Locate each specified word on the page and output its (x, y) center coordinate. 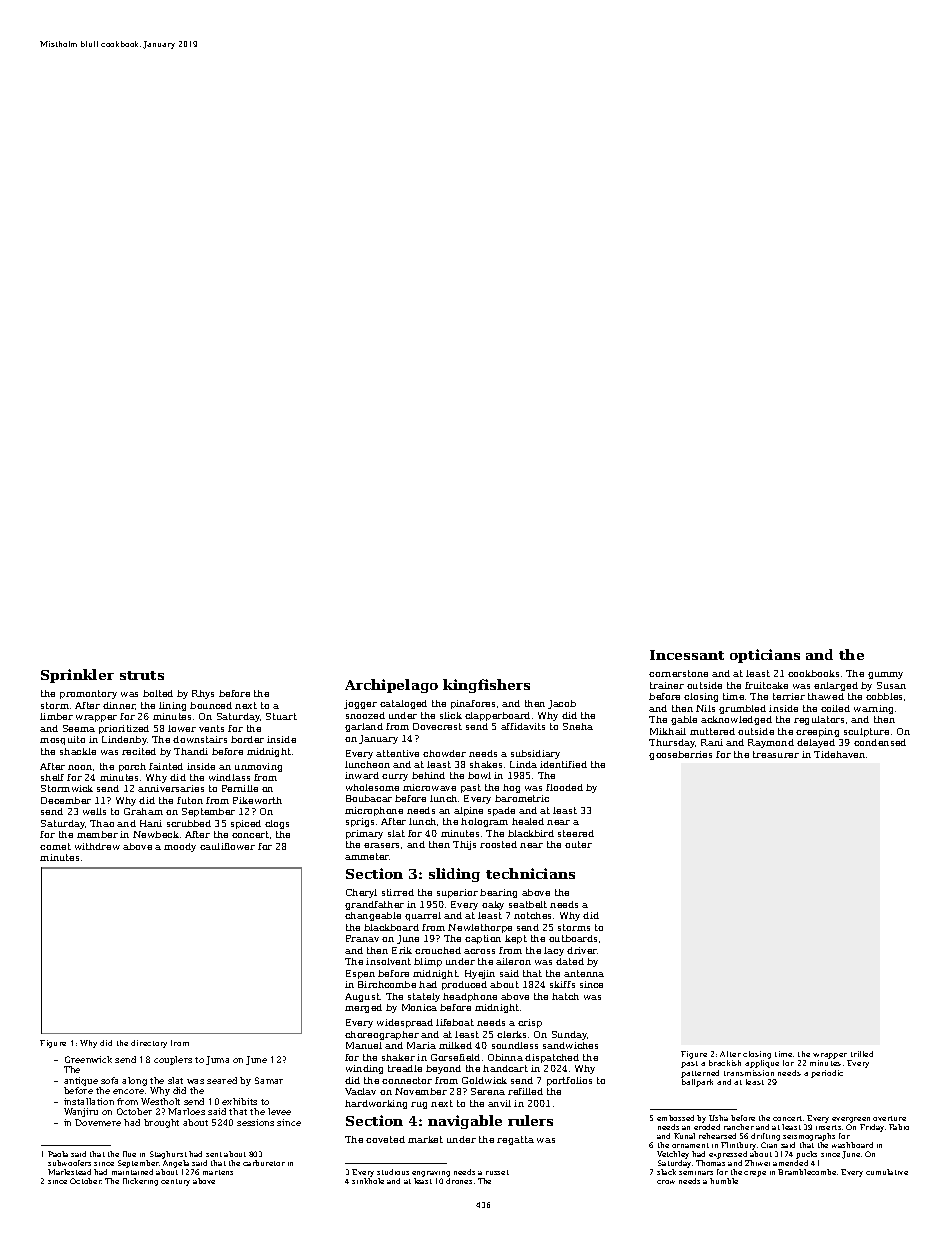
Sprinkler (77, 676)
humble (724, 1181)
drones (459, 1181)
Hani (151, 823)
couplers (173, 1060)
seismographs (809, 1137)
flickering (140, 1182)
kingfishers (486, 686)
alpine (468, 811)
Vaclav (360, 1091)
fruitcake (766, 685)
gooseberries (680, 755)
